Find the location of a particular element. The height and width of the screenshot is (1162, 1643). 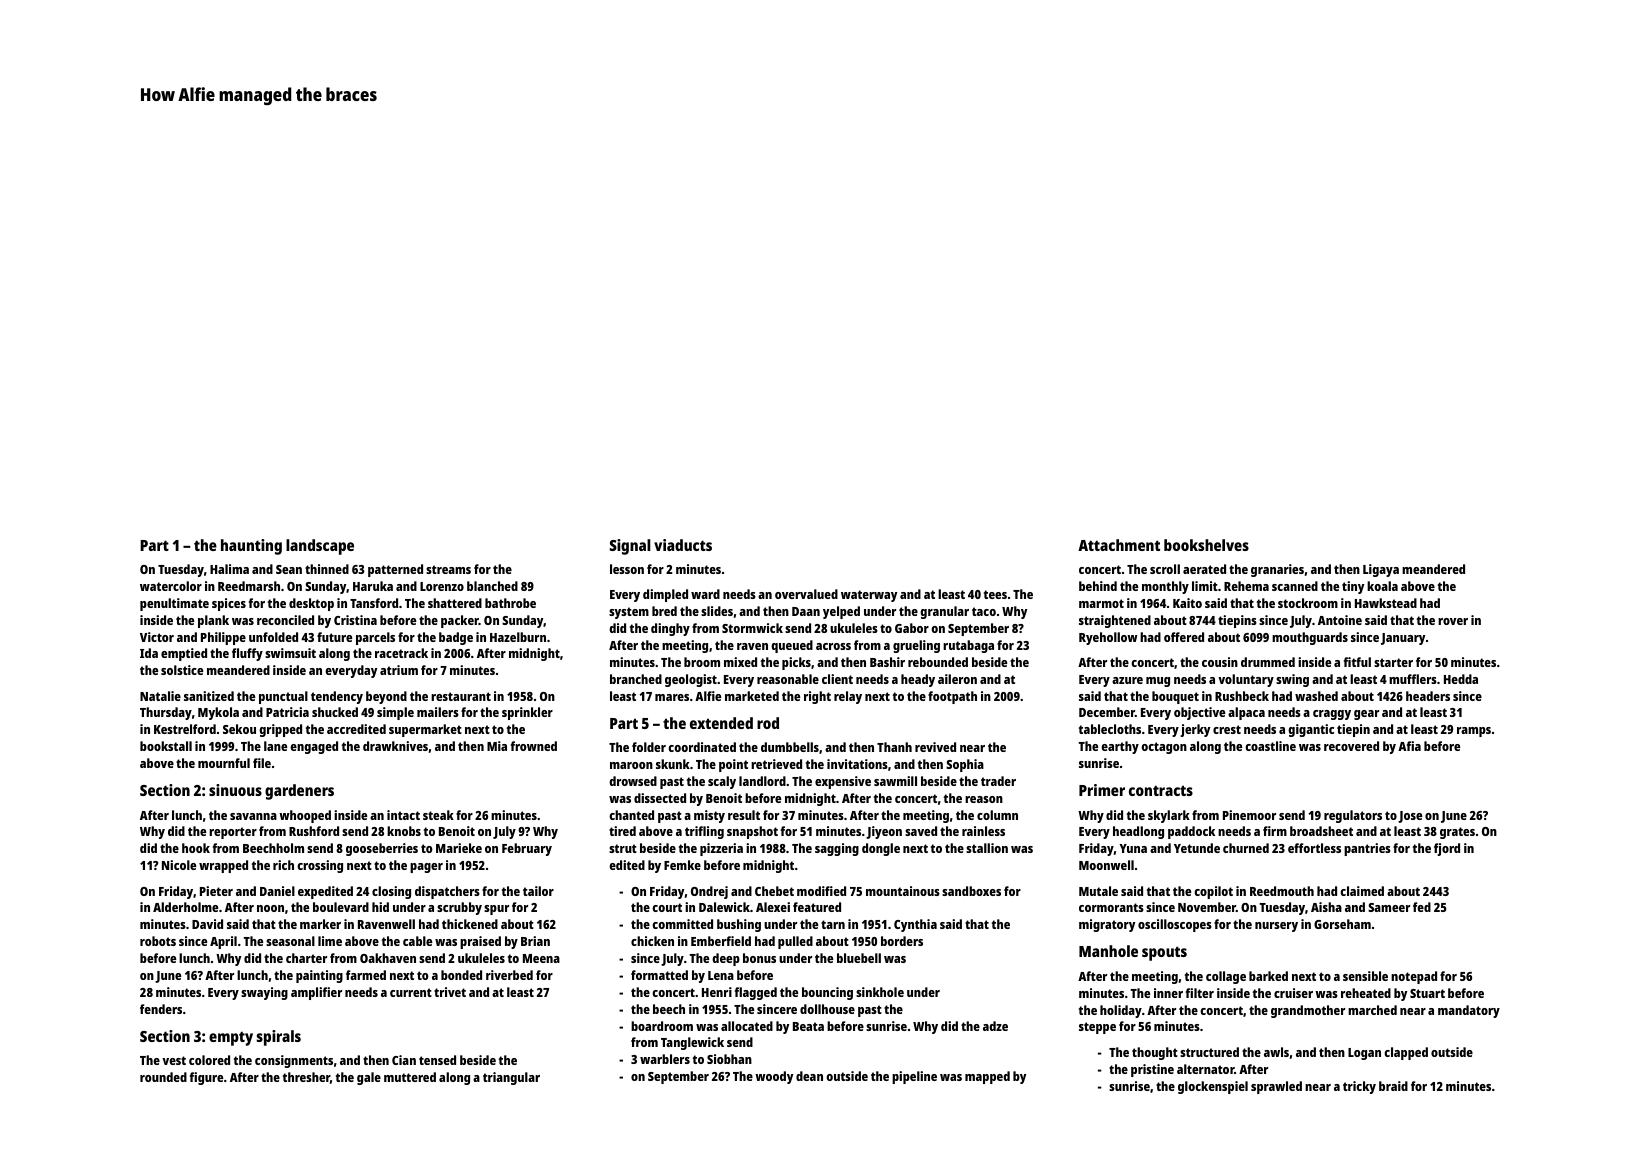

Pinemoor is located at coordinates (1249, 815).
